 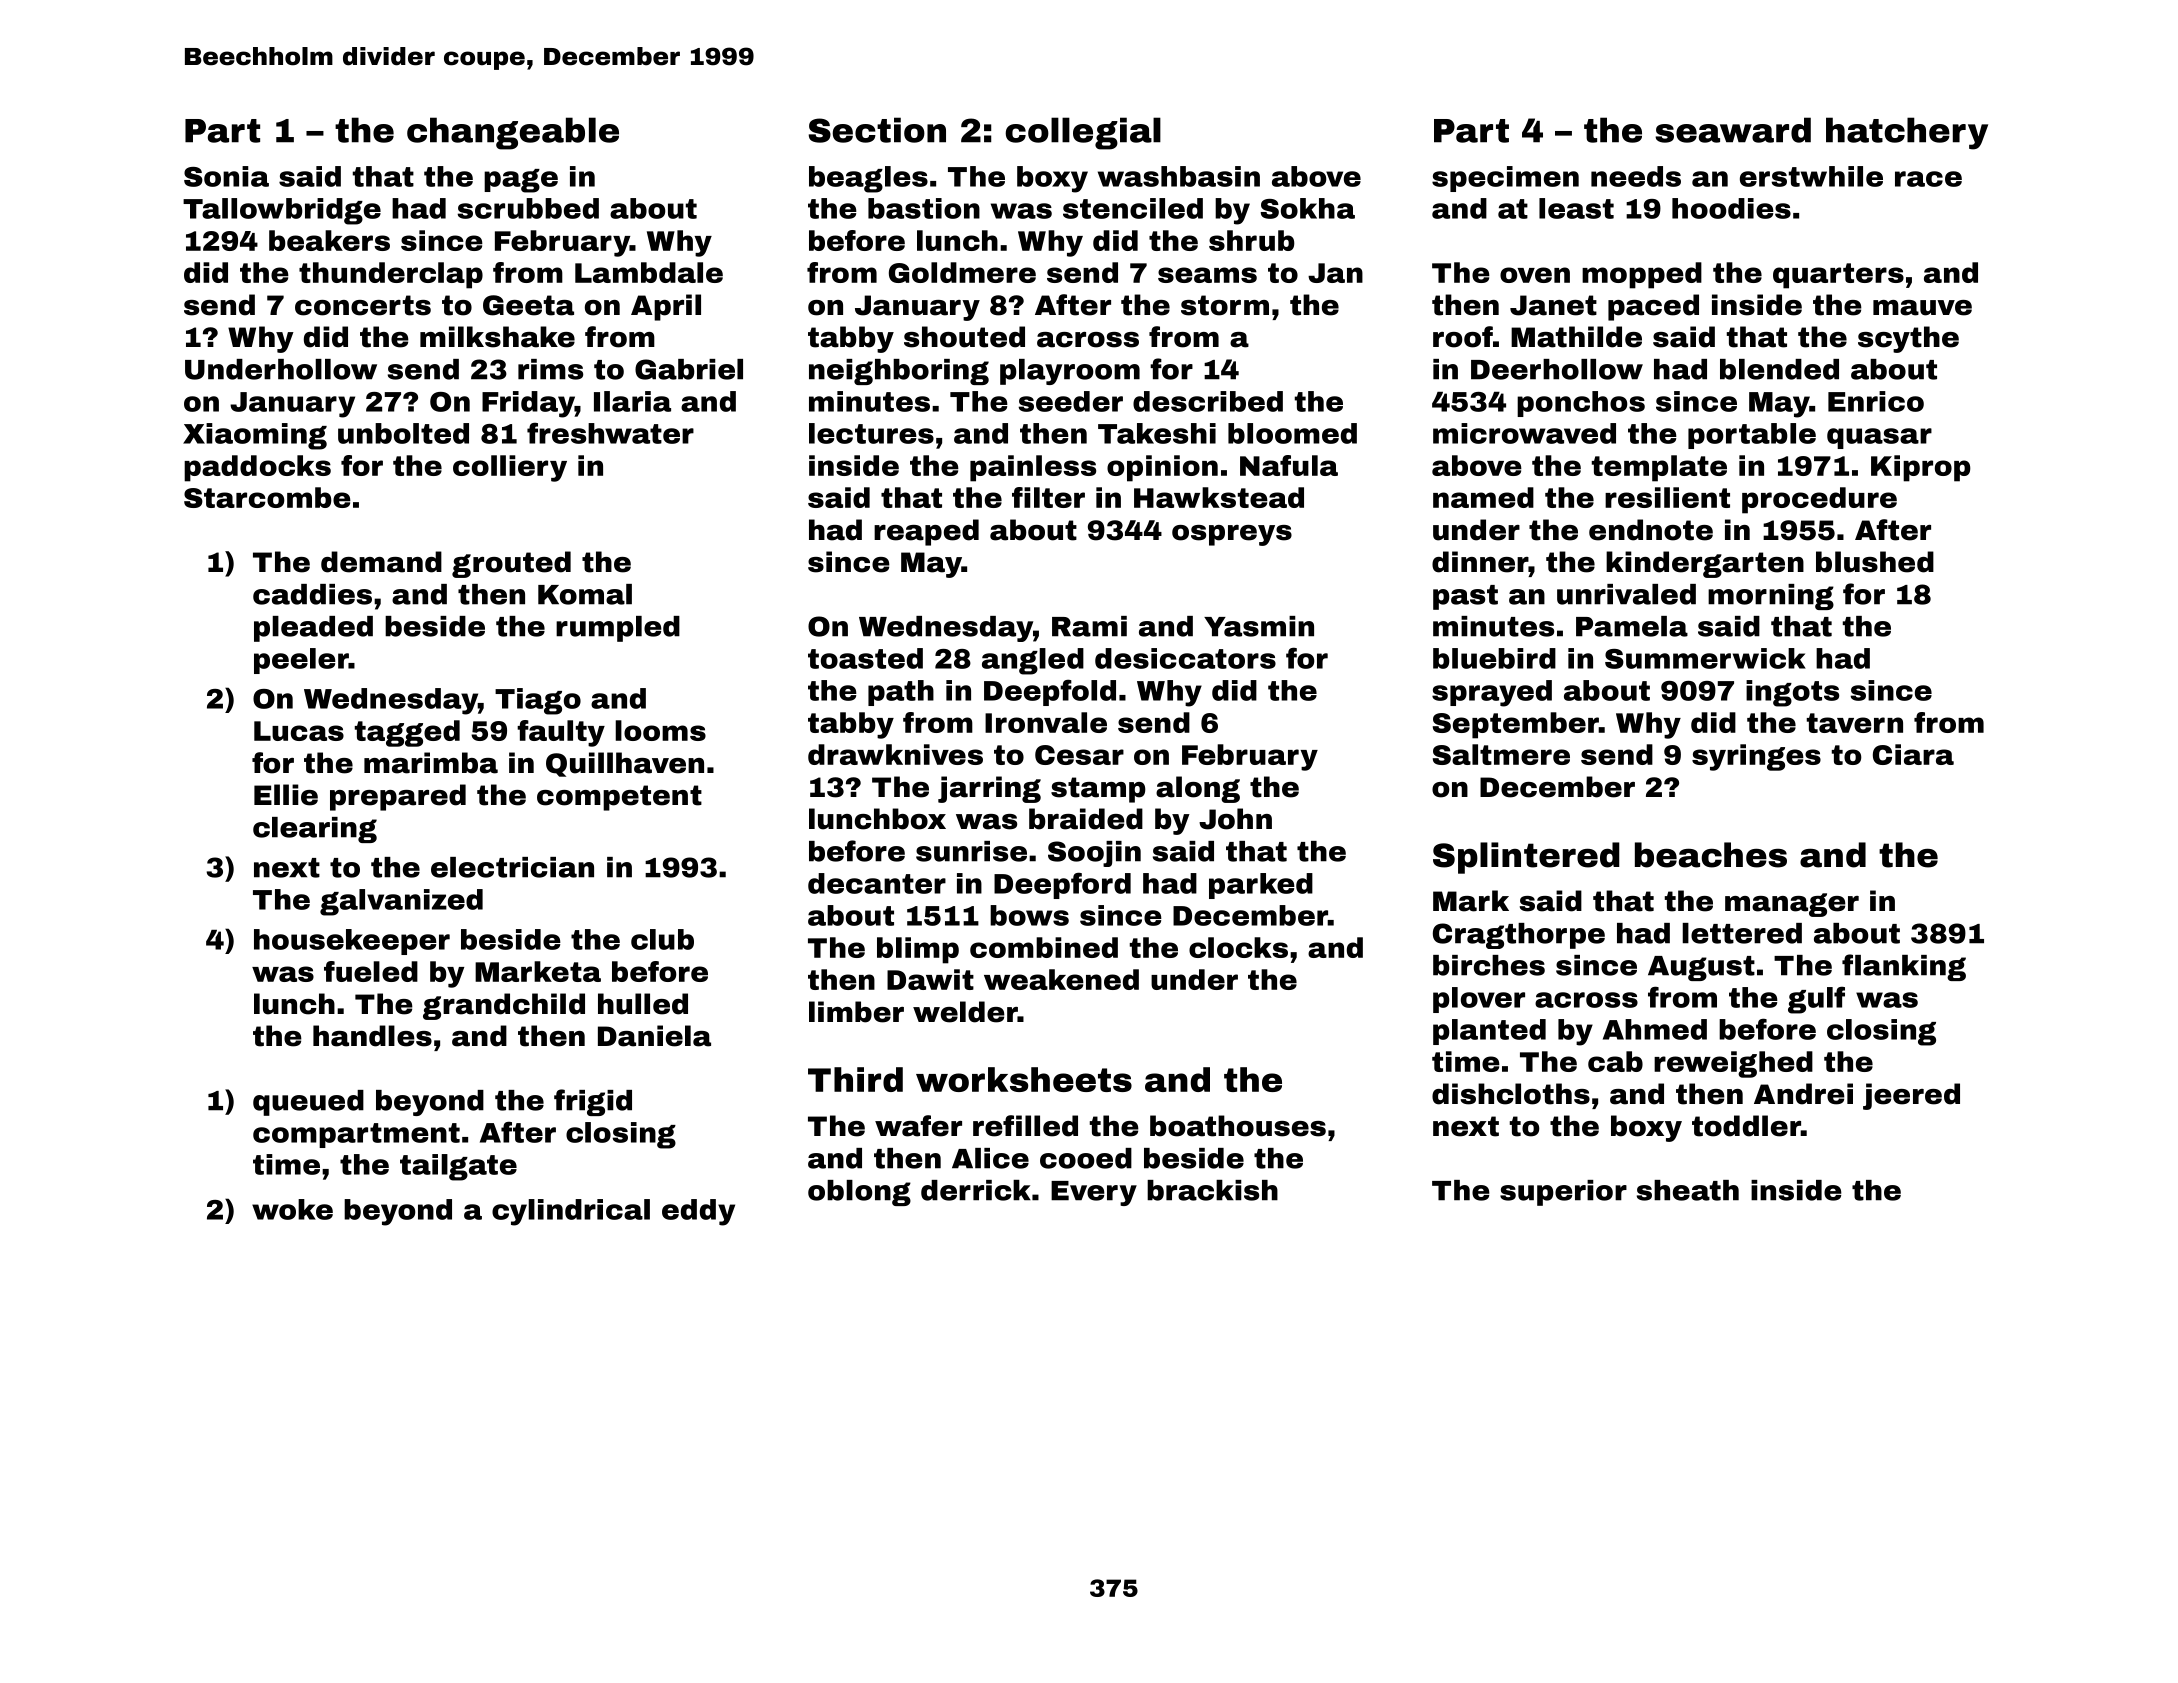 What do you see at coordinates (1576, 208) in the page?
I see `least` at bounding box center [1576, 208].
